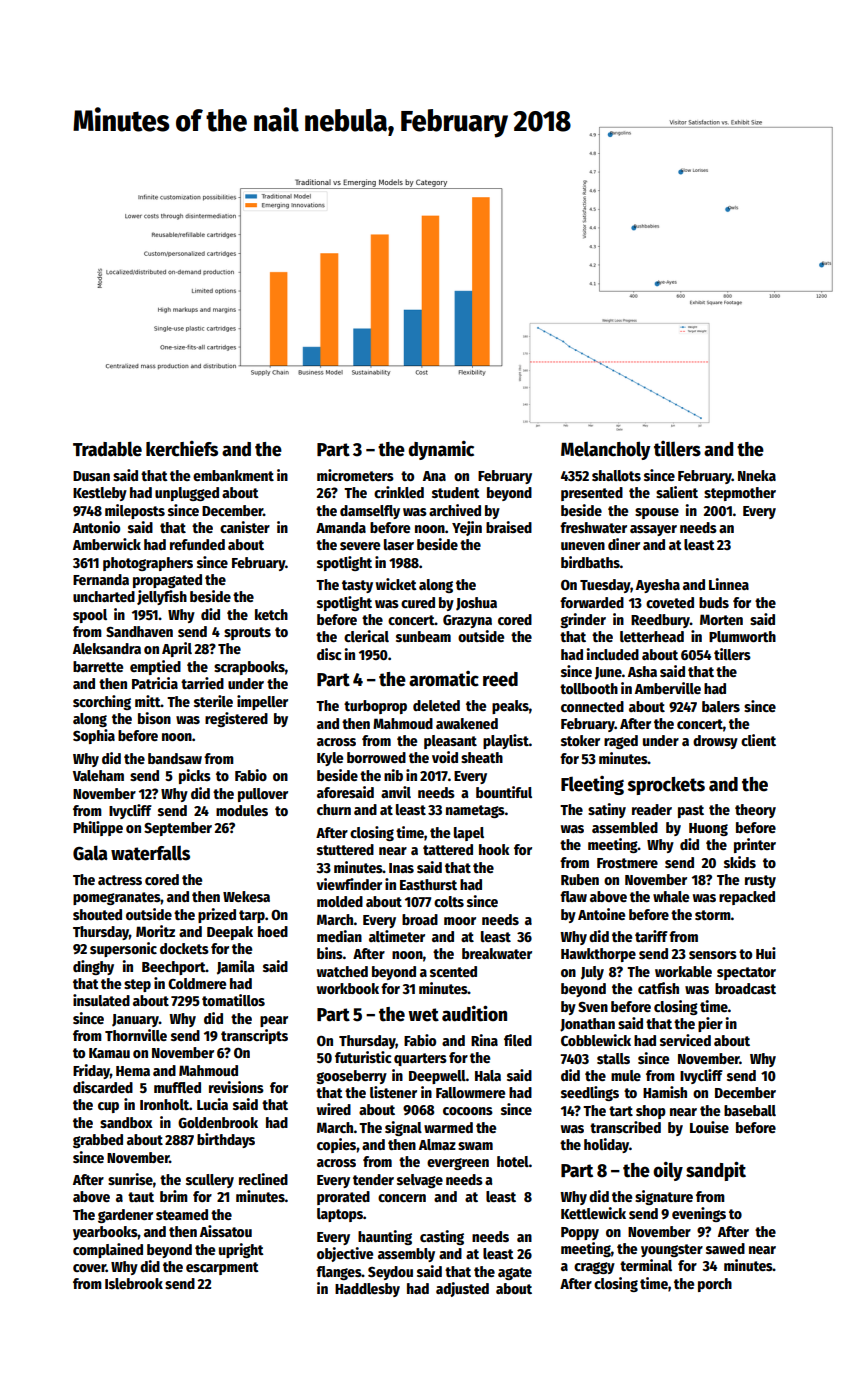 The height and width of the page is (1400, 849). Describe the element at coordinates (125, 1216) in the page. I see `gardener` at that location.
